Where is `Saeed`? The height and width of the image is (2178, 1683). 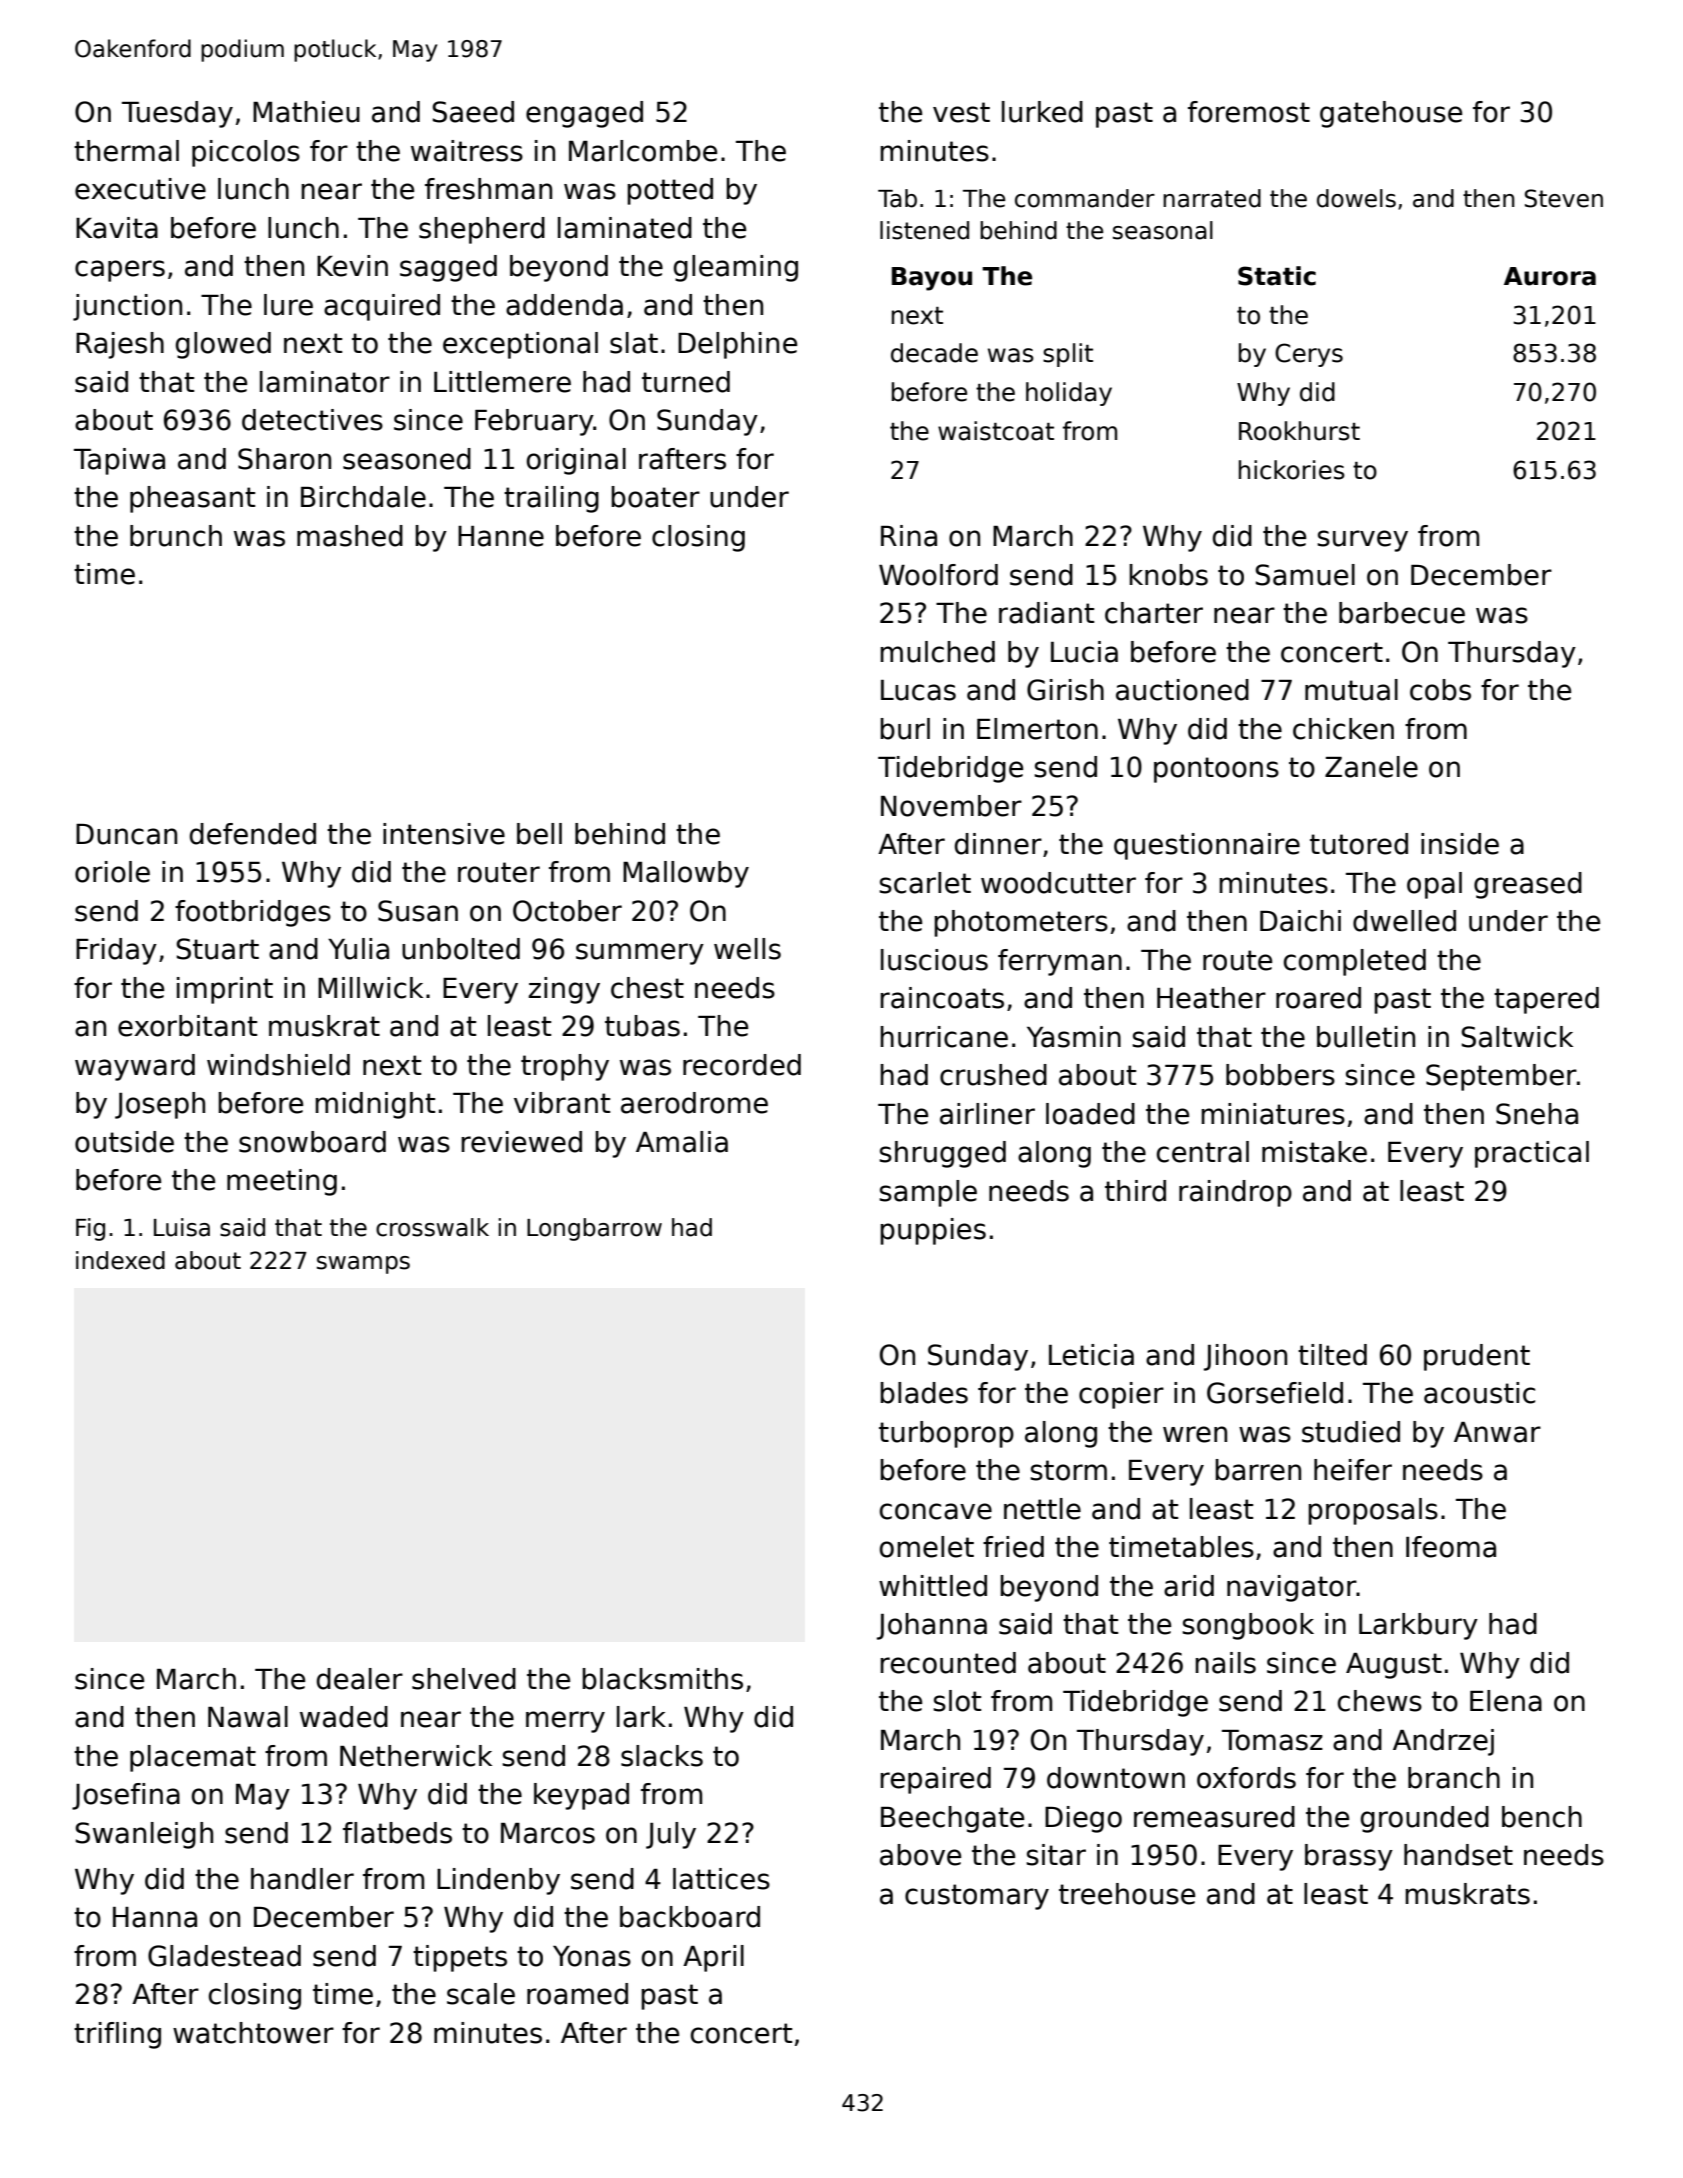 Saeed is located at coordinates (473, 112).
